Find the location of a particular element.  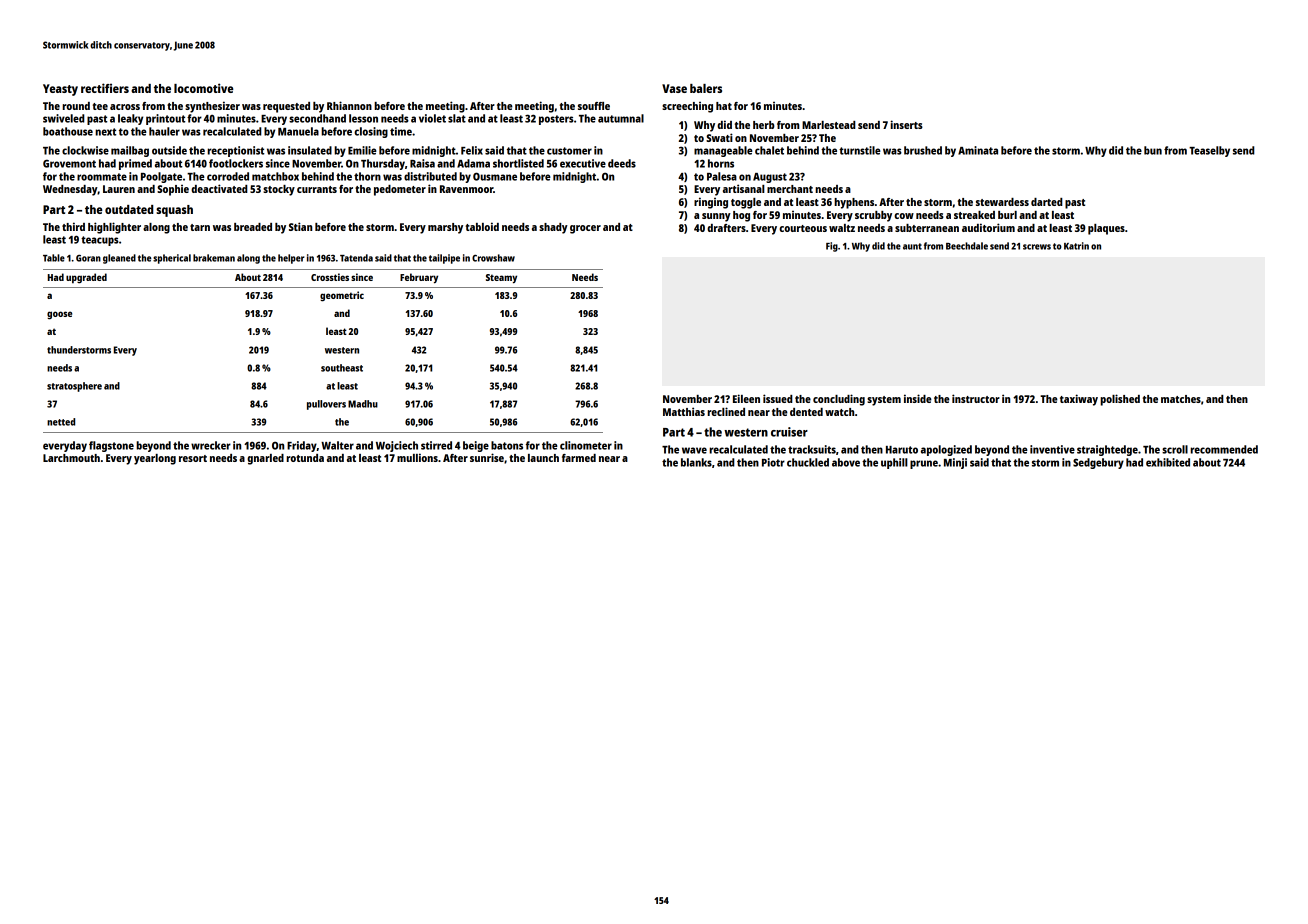

matches is located at coordinates (1181, 399).
